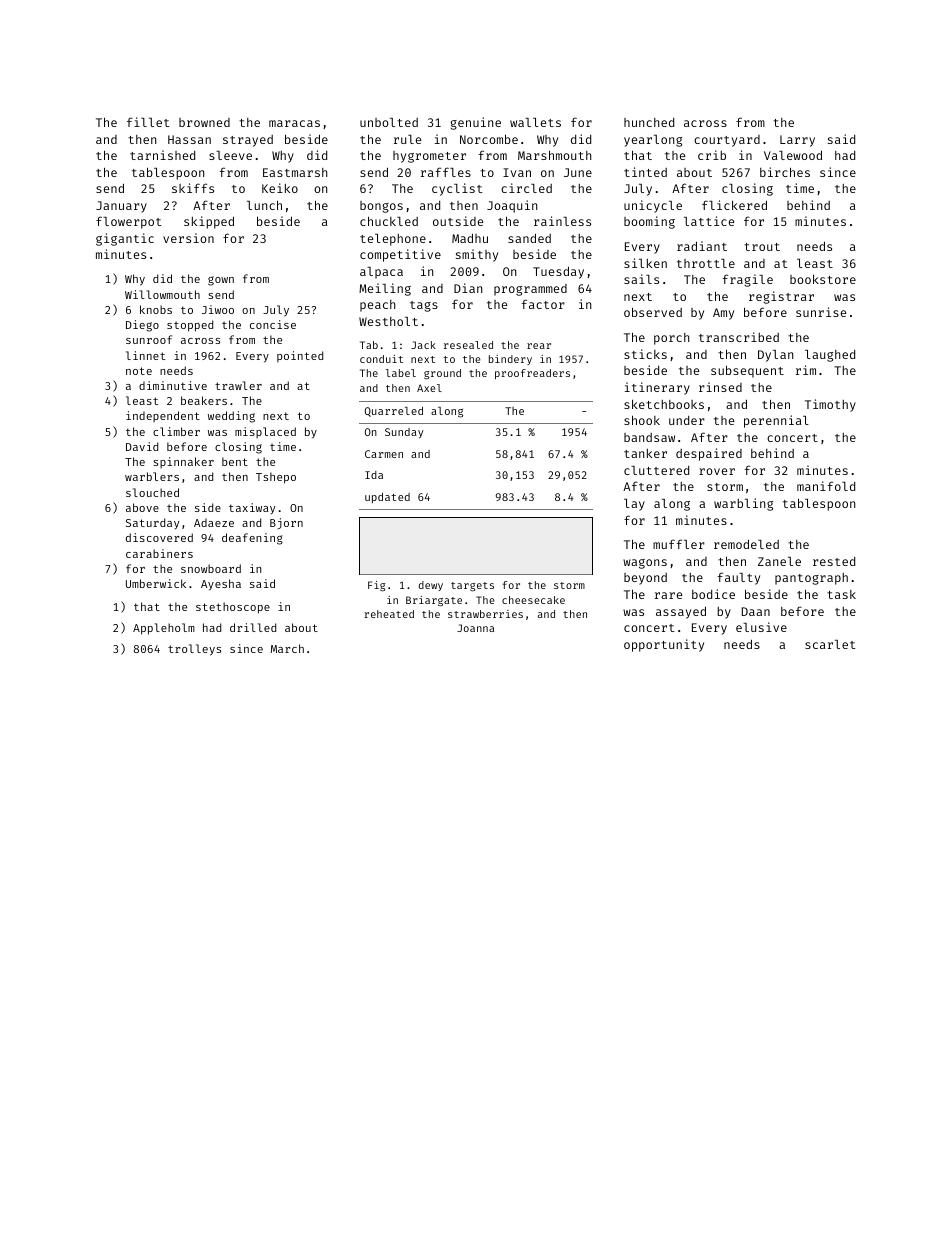 This image has height=1233, width=952. What do you see at coordinates (233, 608) in the image?
I see `stethoscope` at bounding box center [233, 608].
